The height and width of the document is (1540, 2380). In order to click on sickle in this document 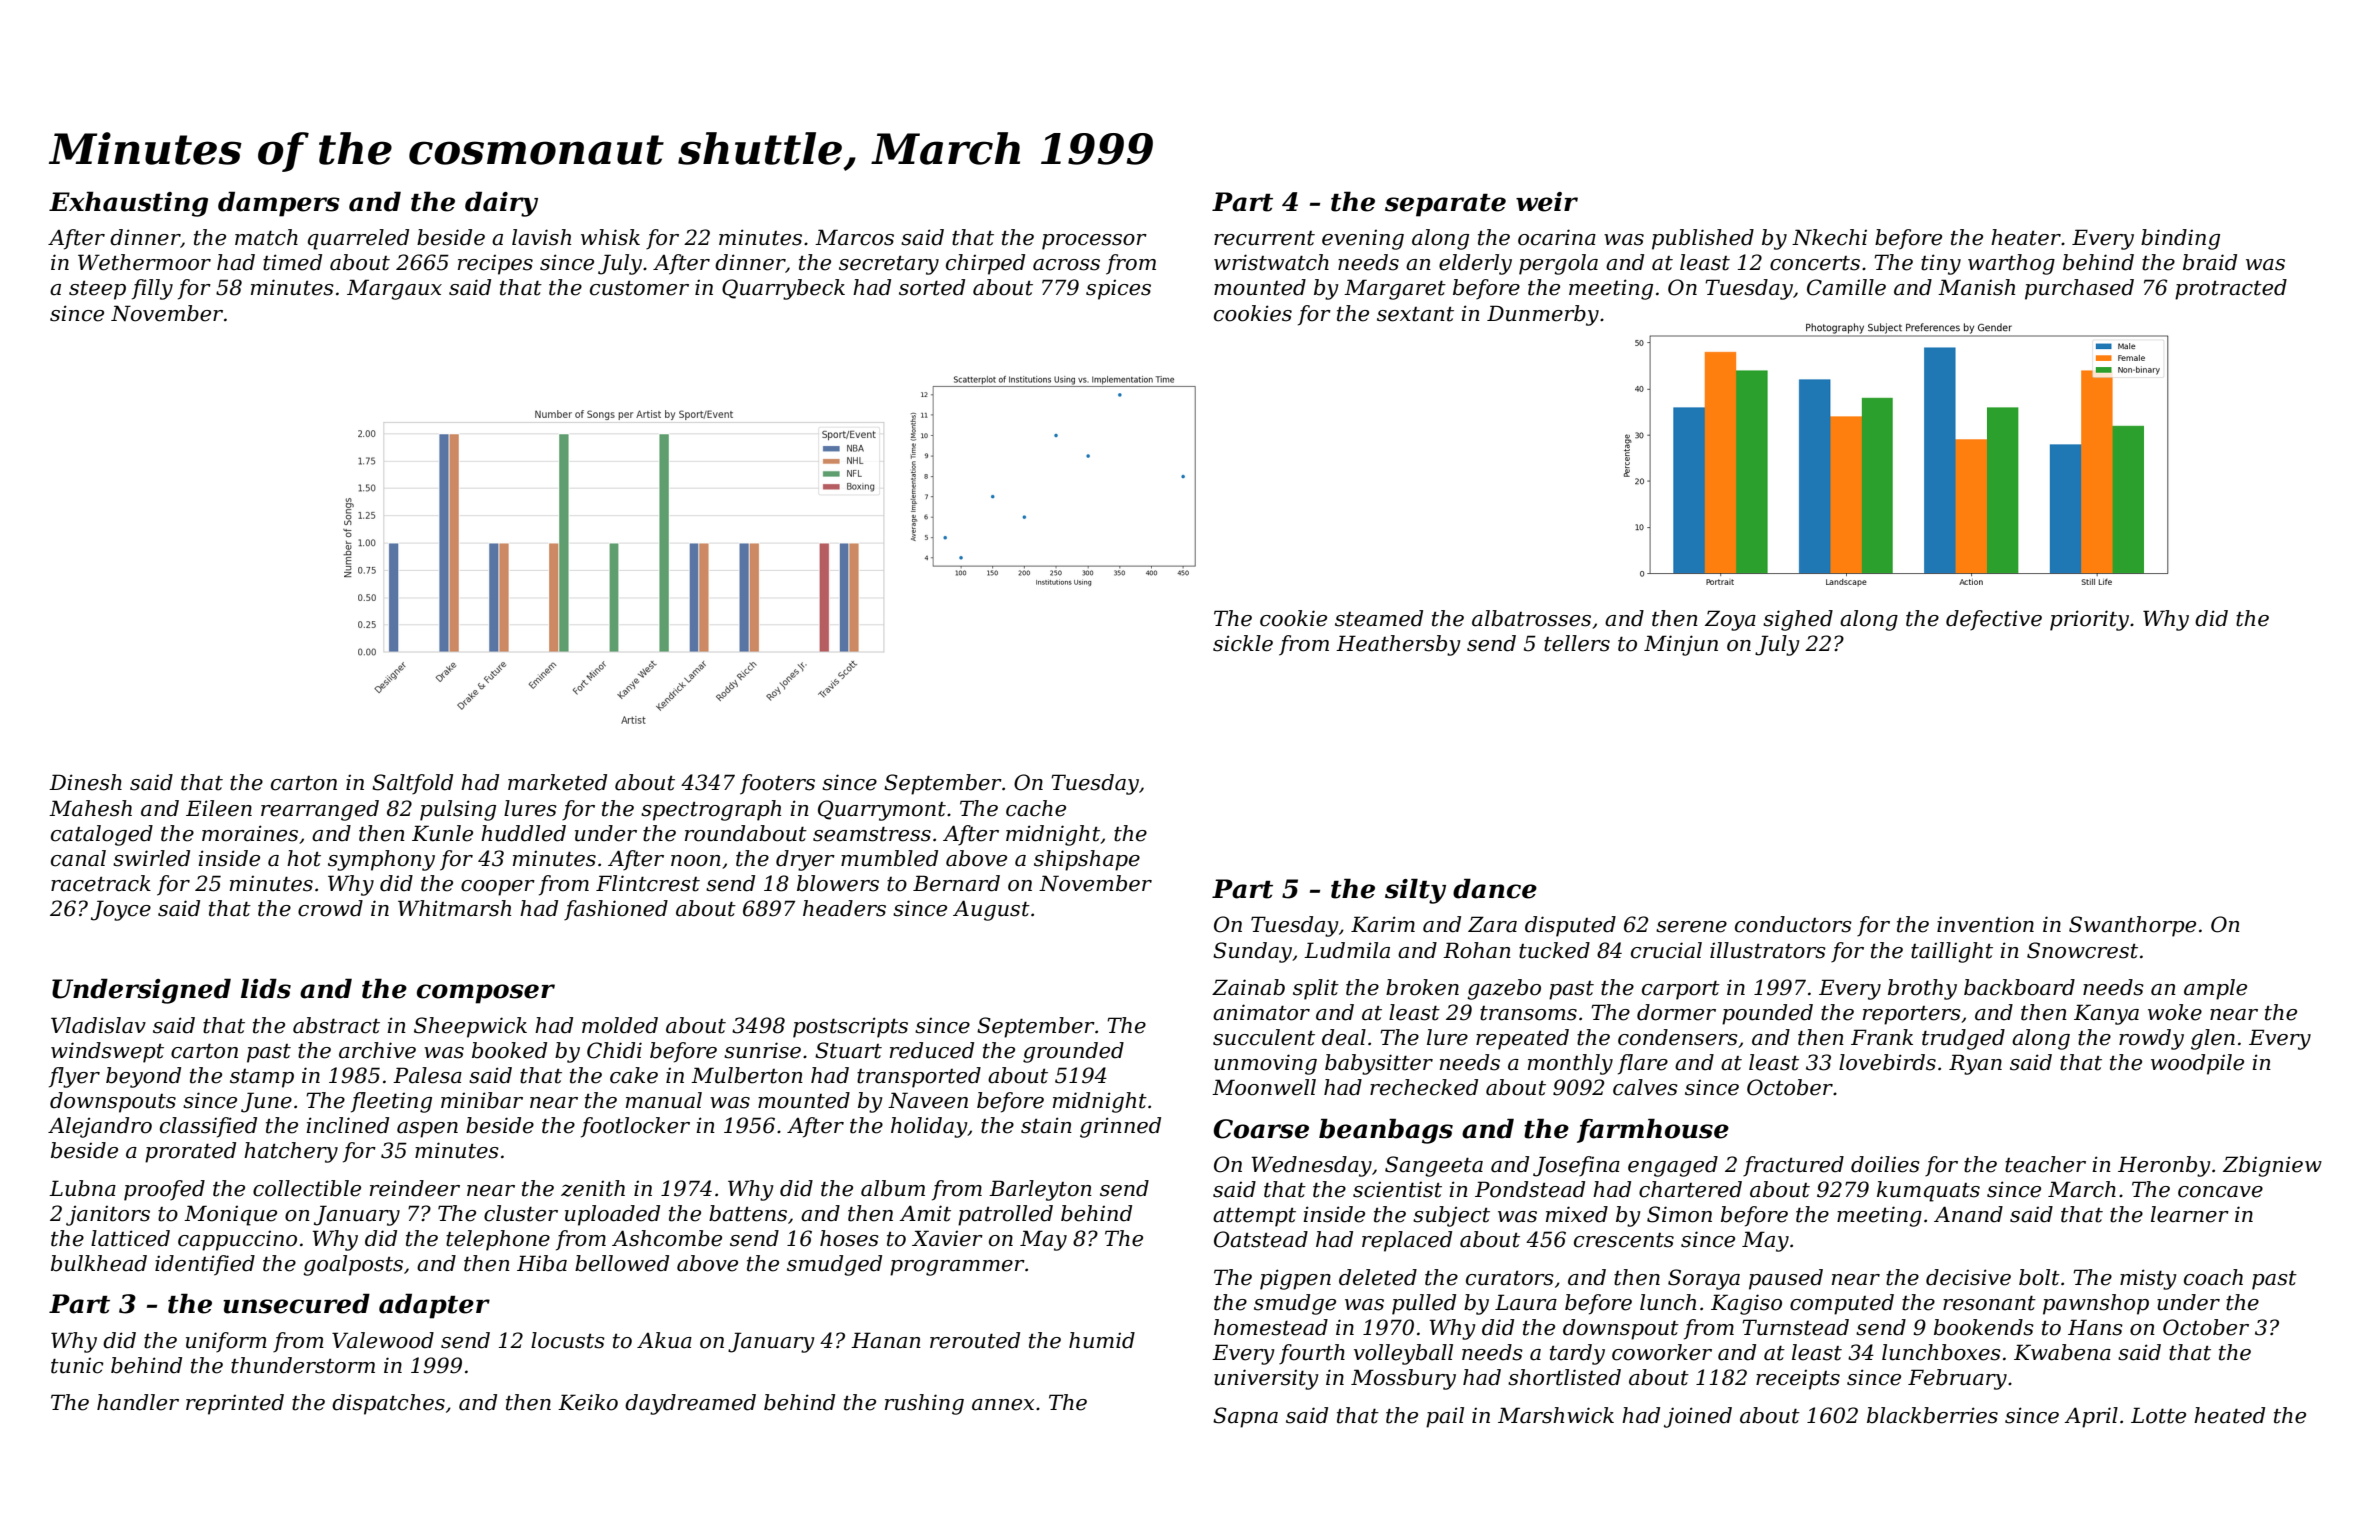, I will do `click(1243, 643)`.
